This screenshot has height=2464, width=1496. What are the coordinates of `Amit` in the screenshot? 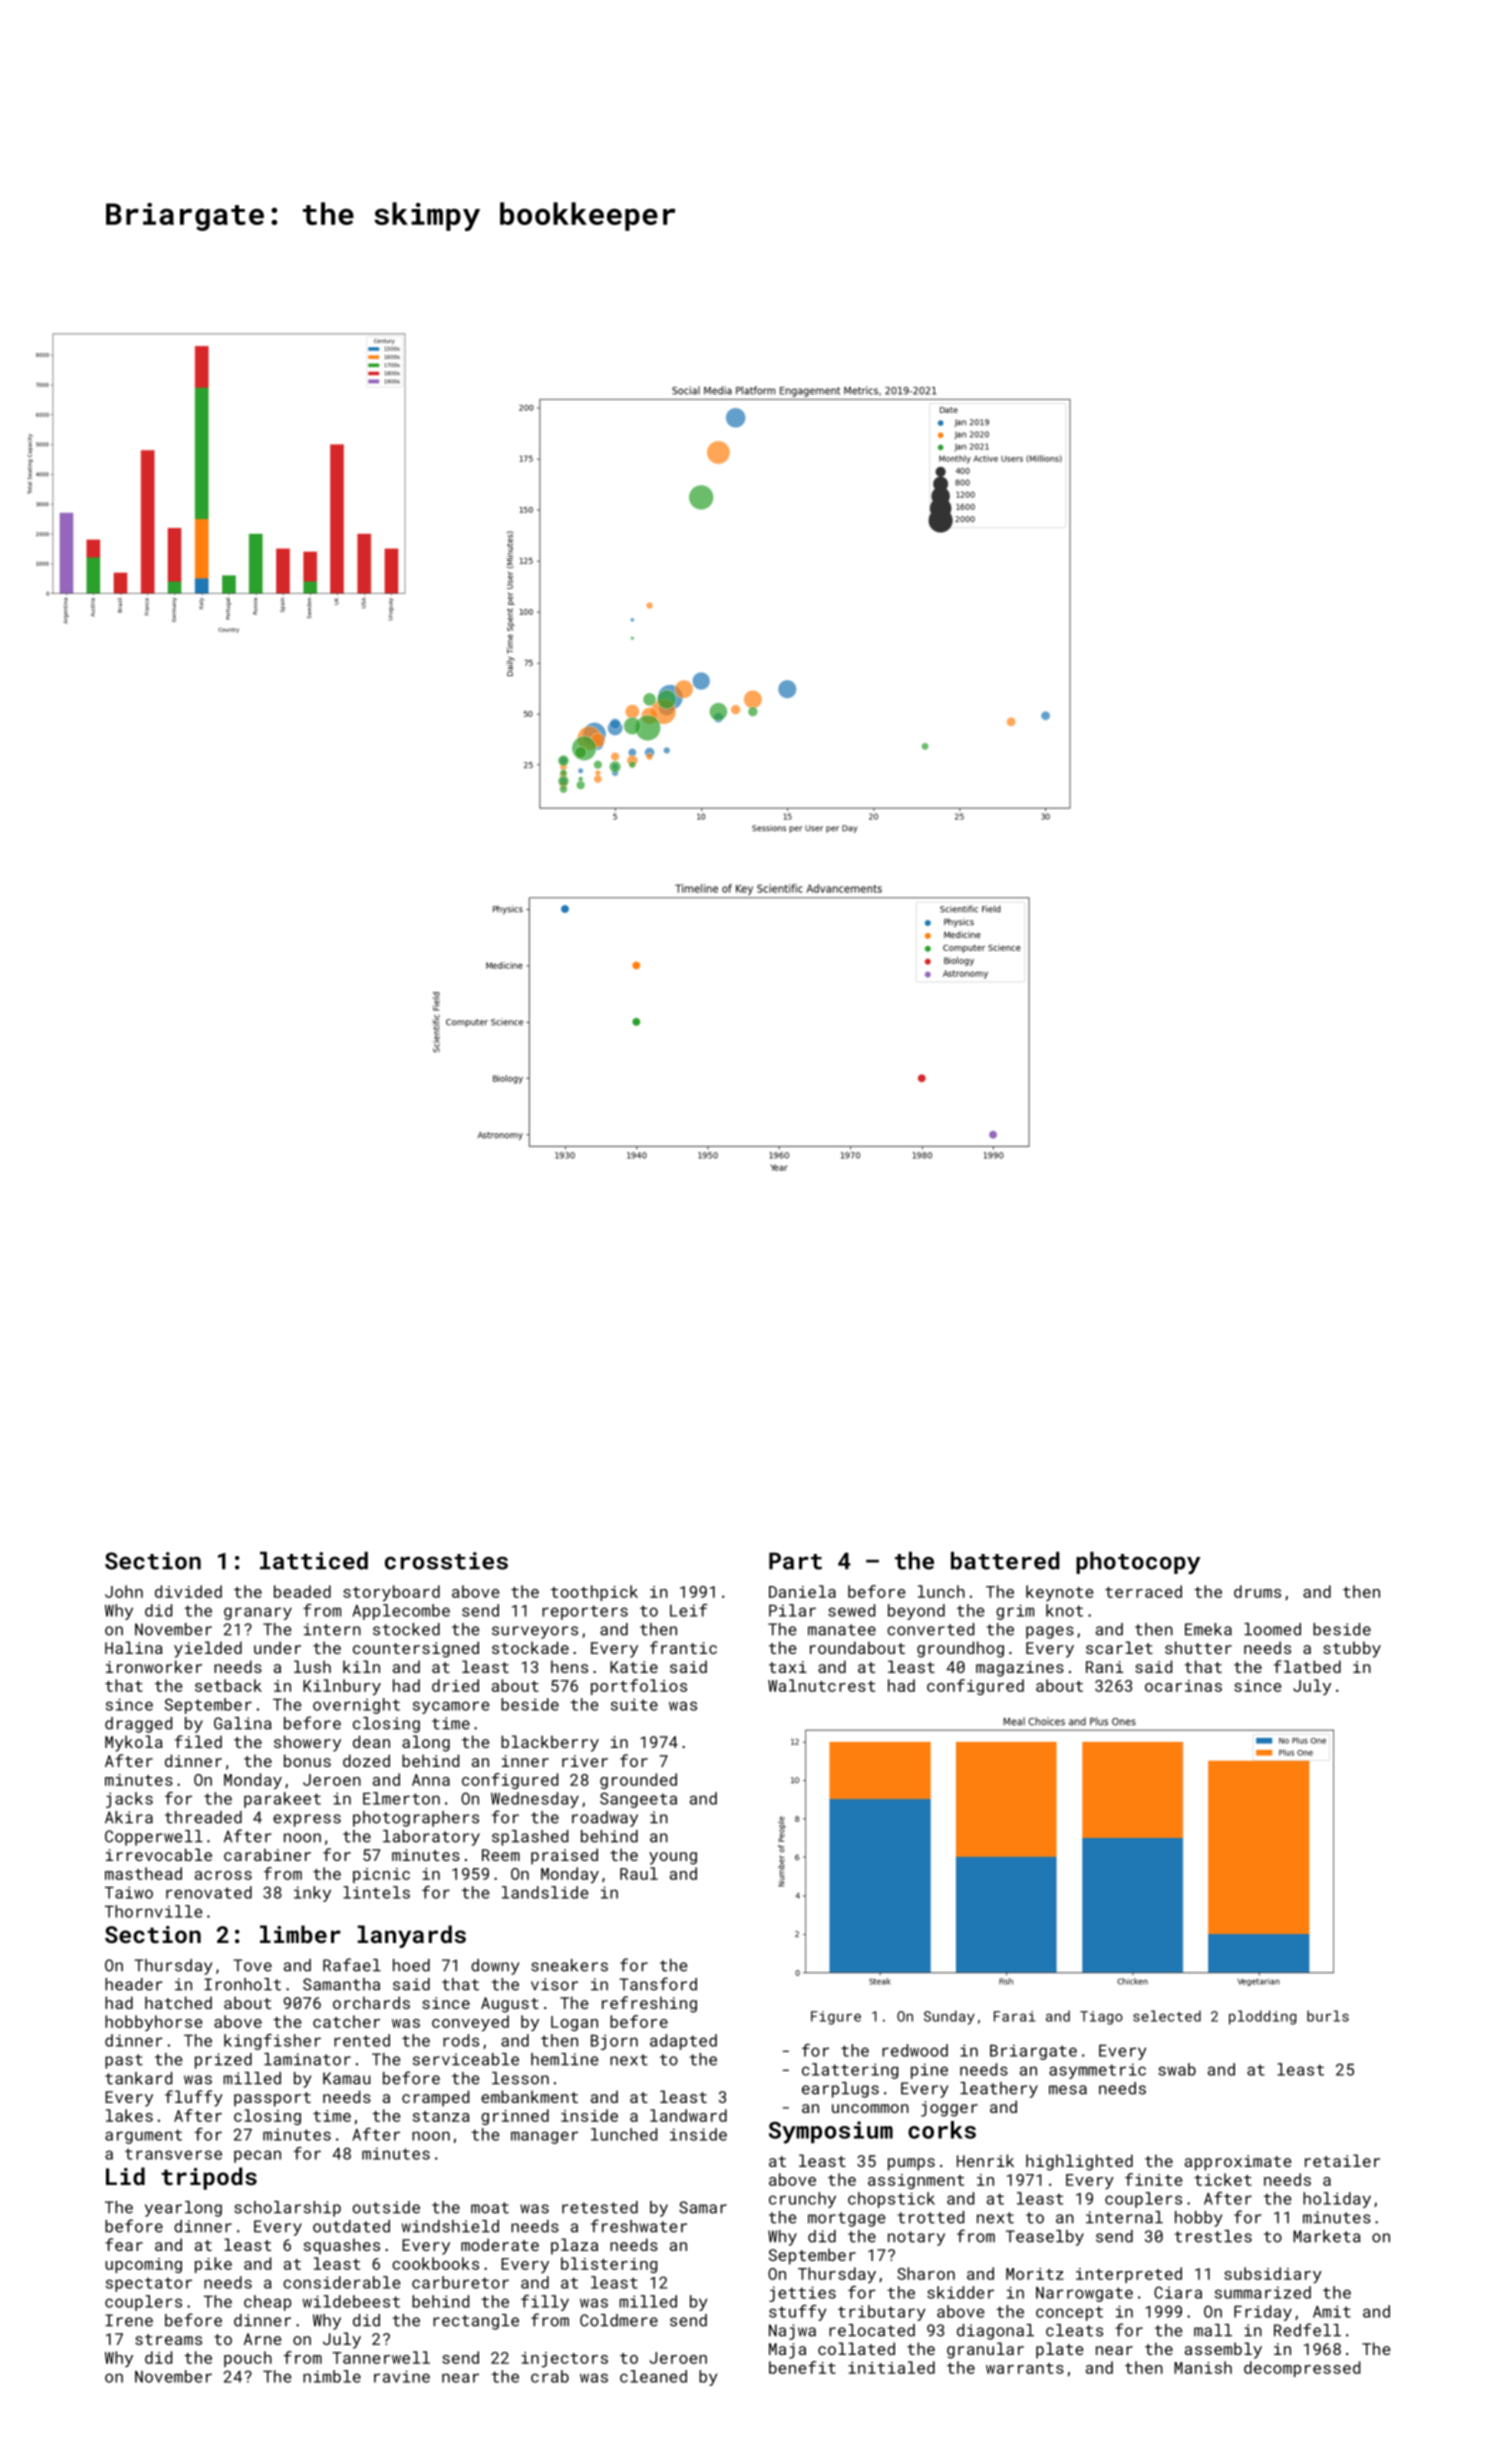 It's located at (1332, 2311).
